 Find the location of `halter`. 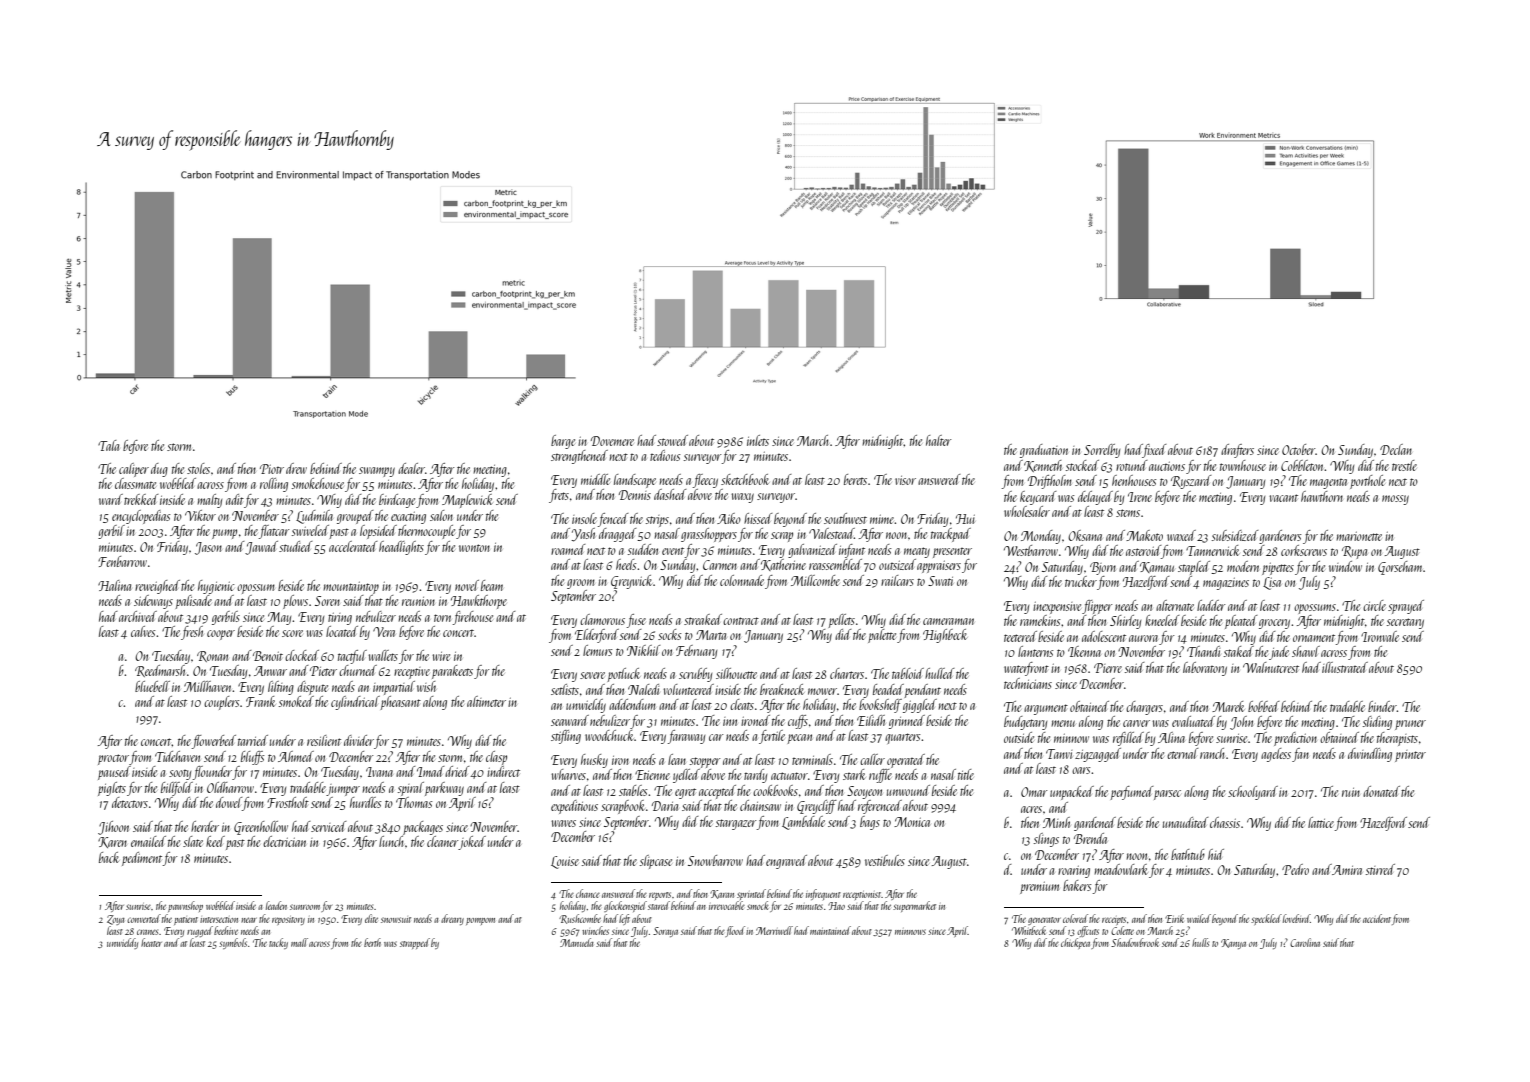

halter is located at coordinates (939, 440).
